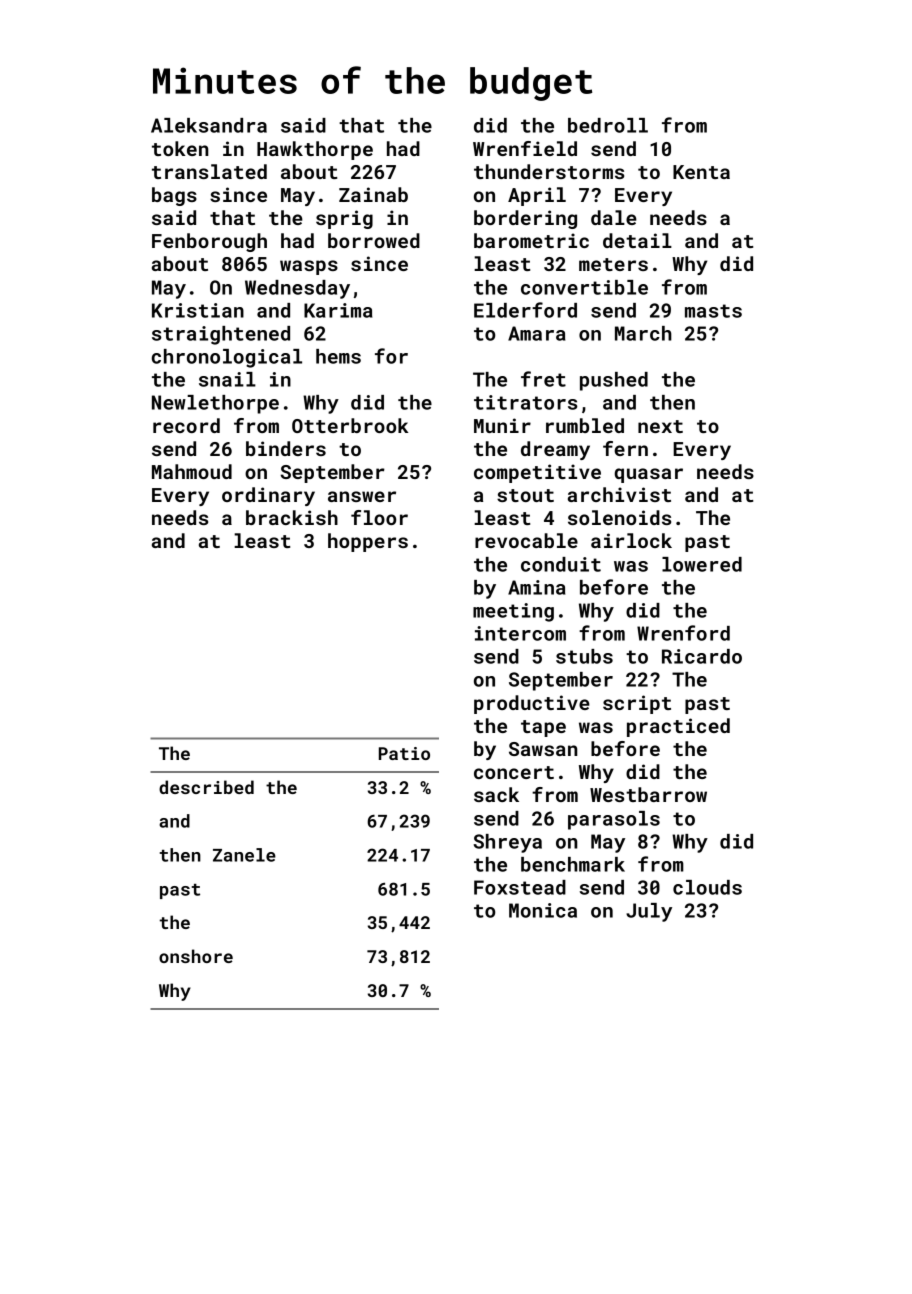 The image size is (912, 1294). I want to click on described, so click(206, 787).
